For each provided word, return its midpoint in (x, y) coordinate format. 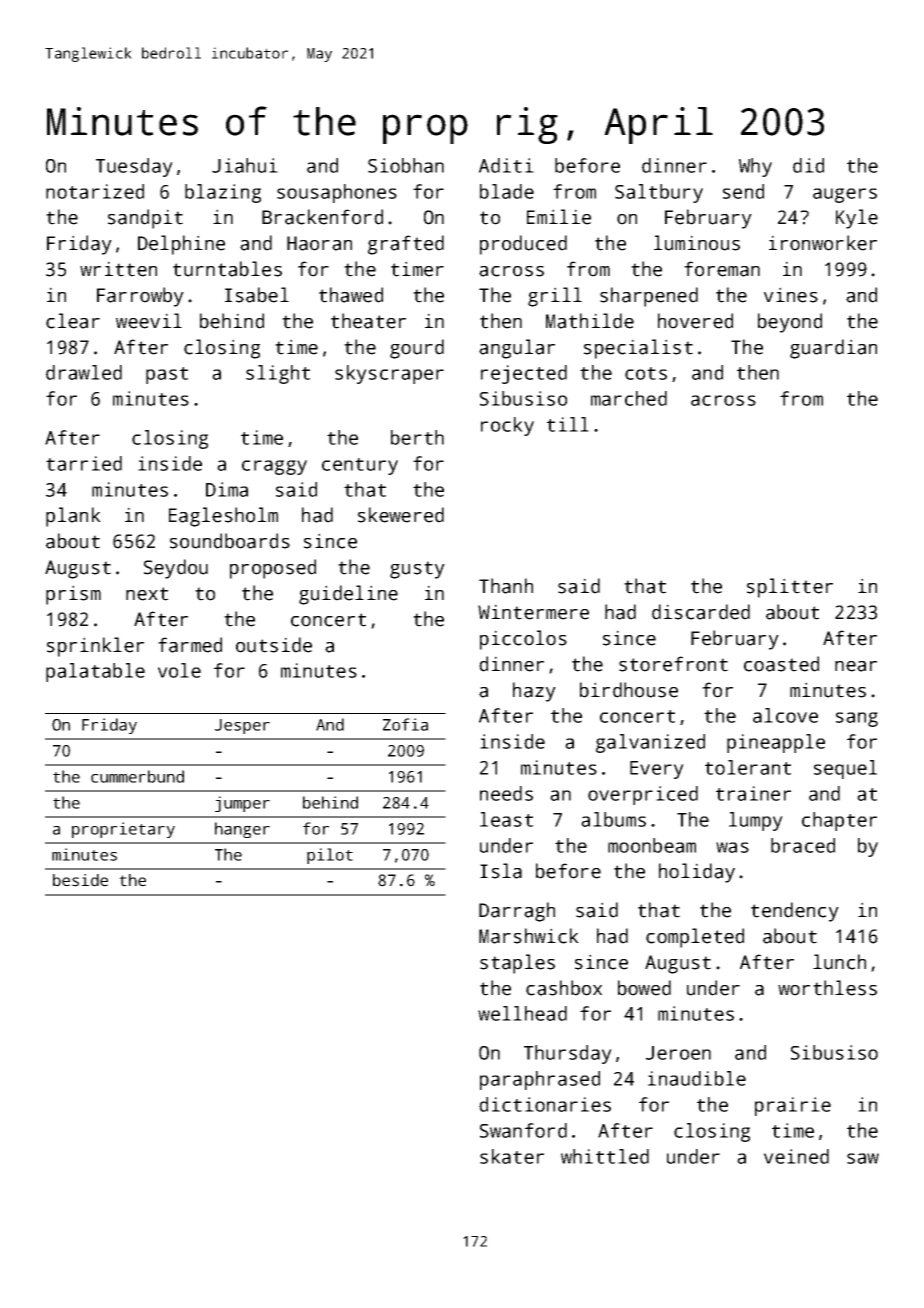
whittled (605, 1156)
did (808, 165)
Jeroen (678, 1053)
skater (512, 1156)
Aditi (506, 165)
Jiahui (245, 165)
